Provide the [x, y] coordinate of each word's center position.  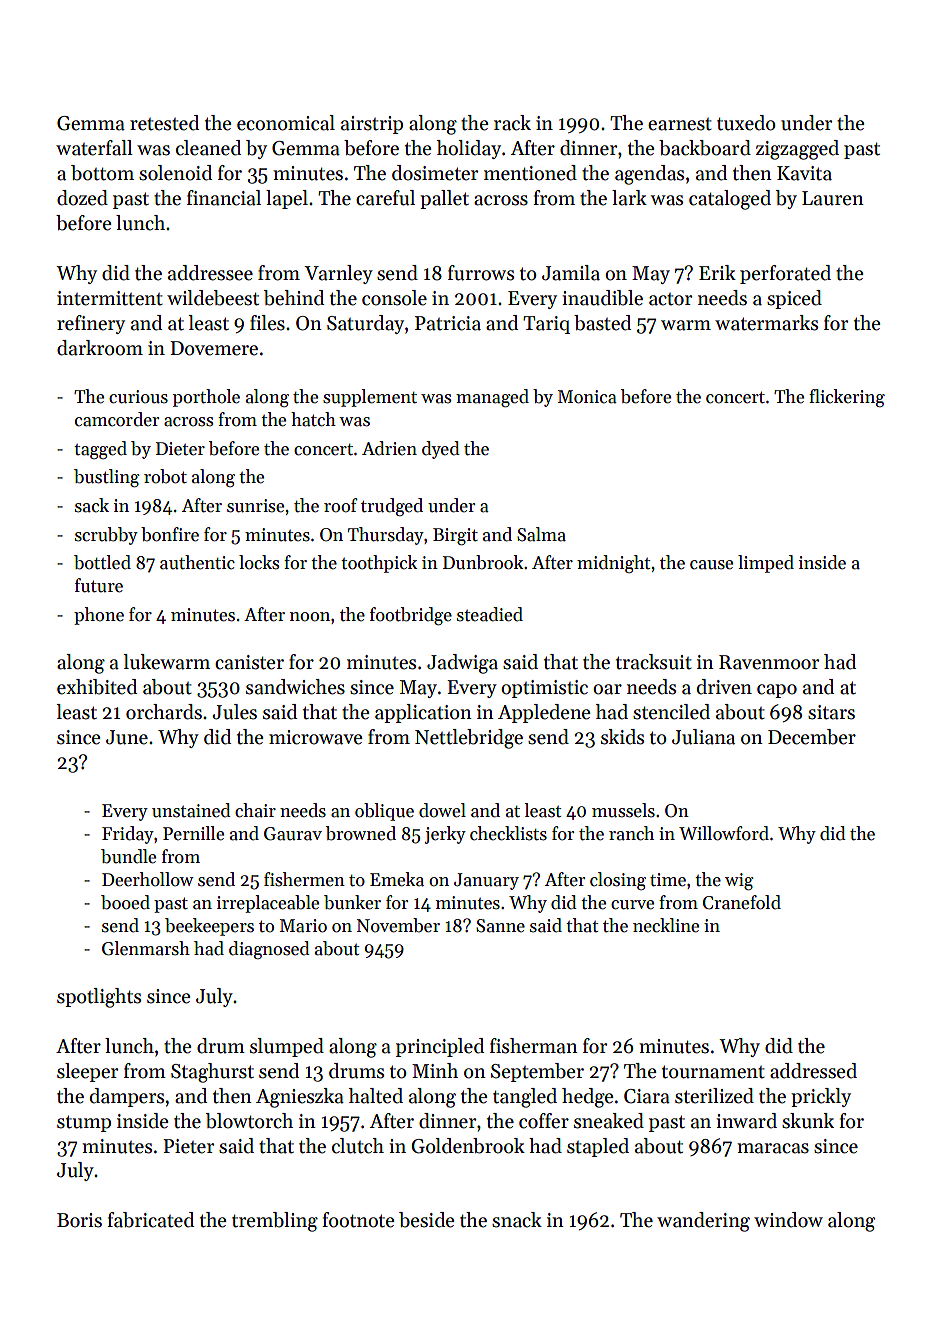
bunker [352, 902]
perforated [785, 274]
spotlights [99, 998]
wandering [703, 1222]
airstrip [372, 125]
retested [164, 123]
